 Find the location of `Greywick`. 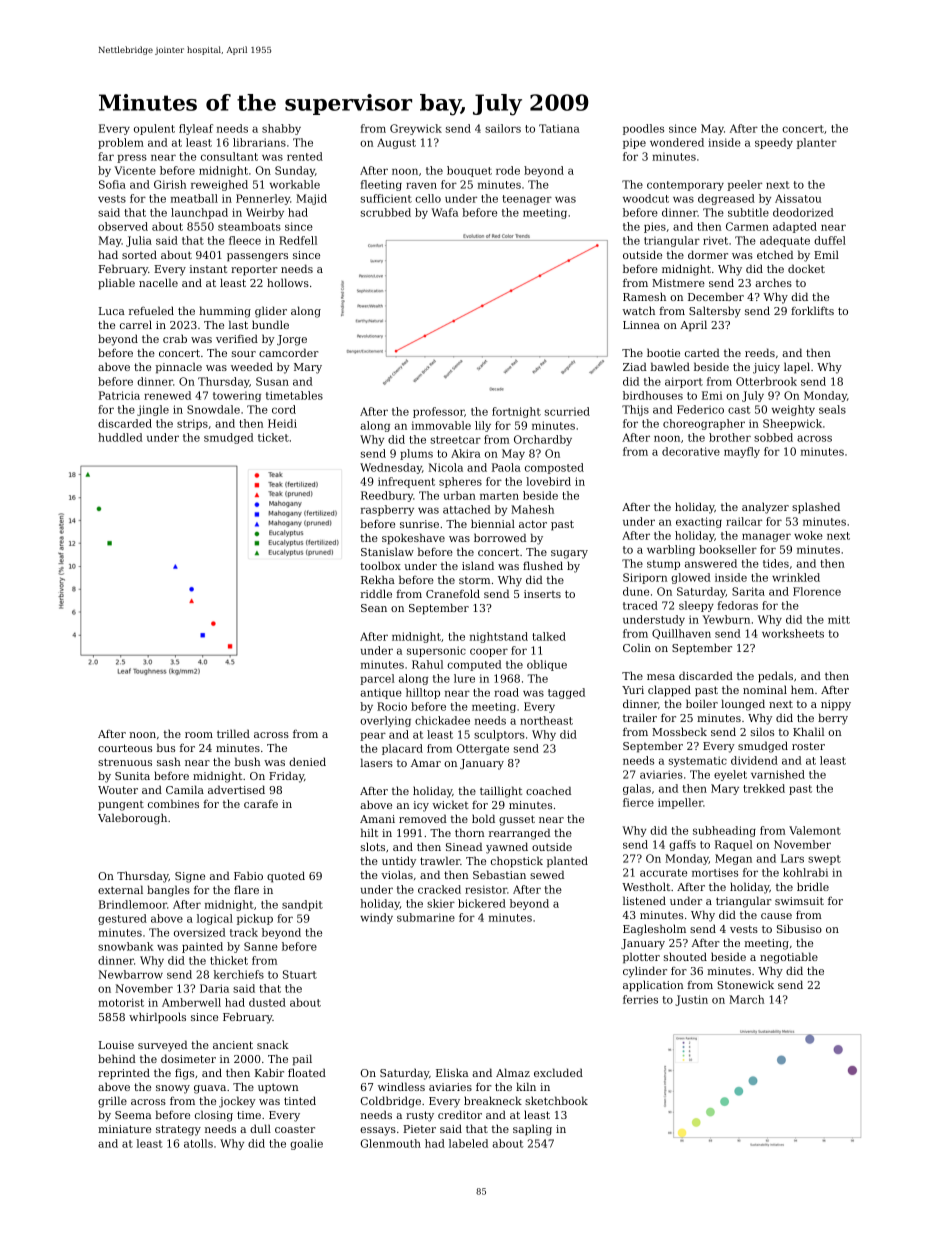

Greywick is located at coordinates (416, 129).
